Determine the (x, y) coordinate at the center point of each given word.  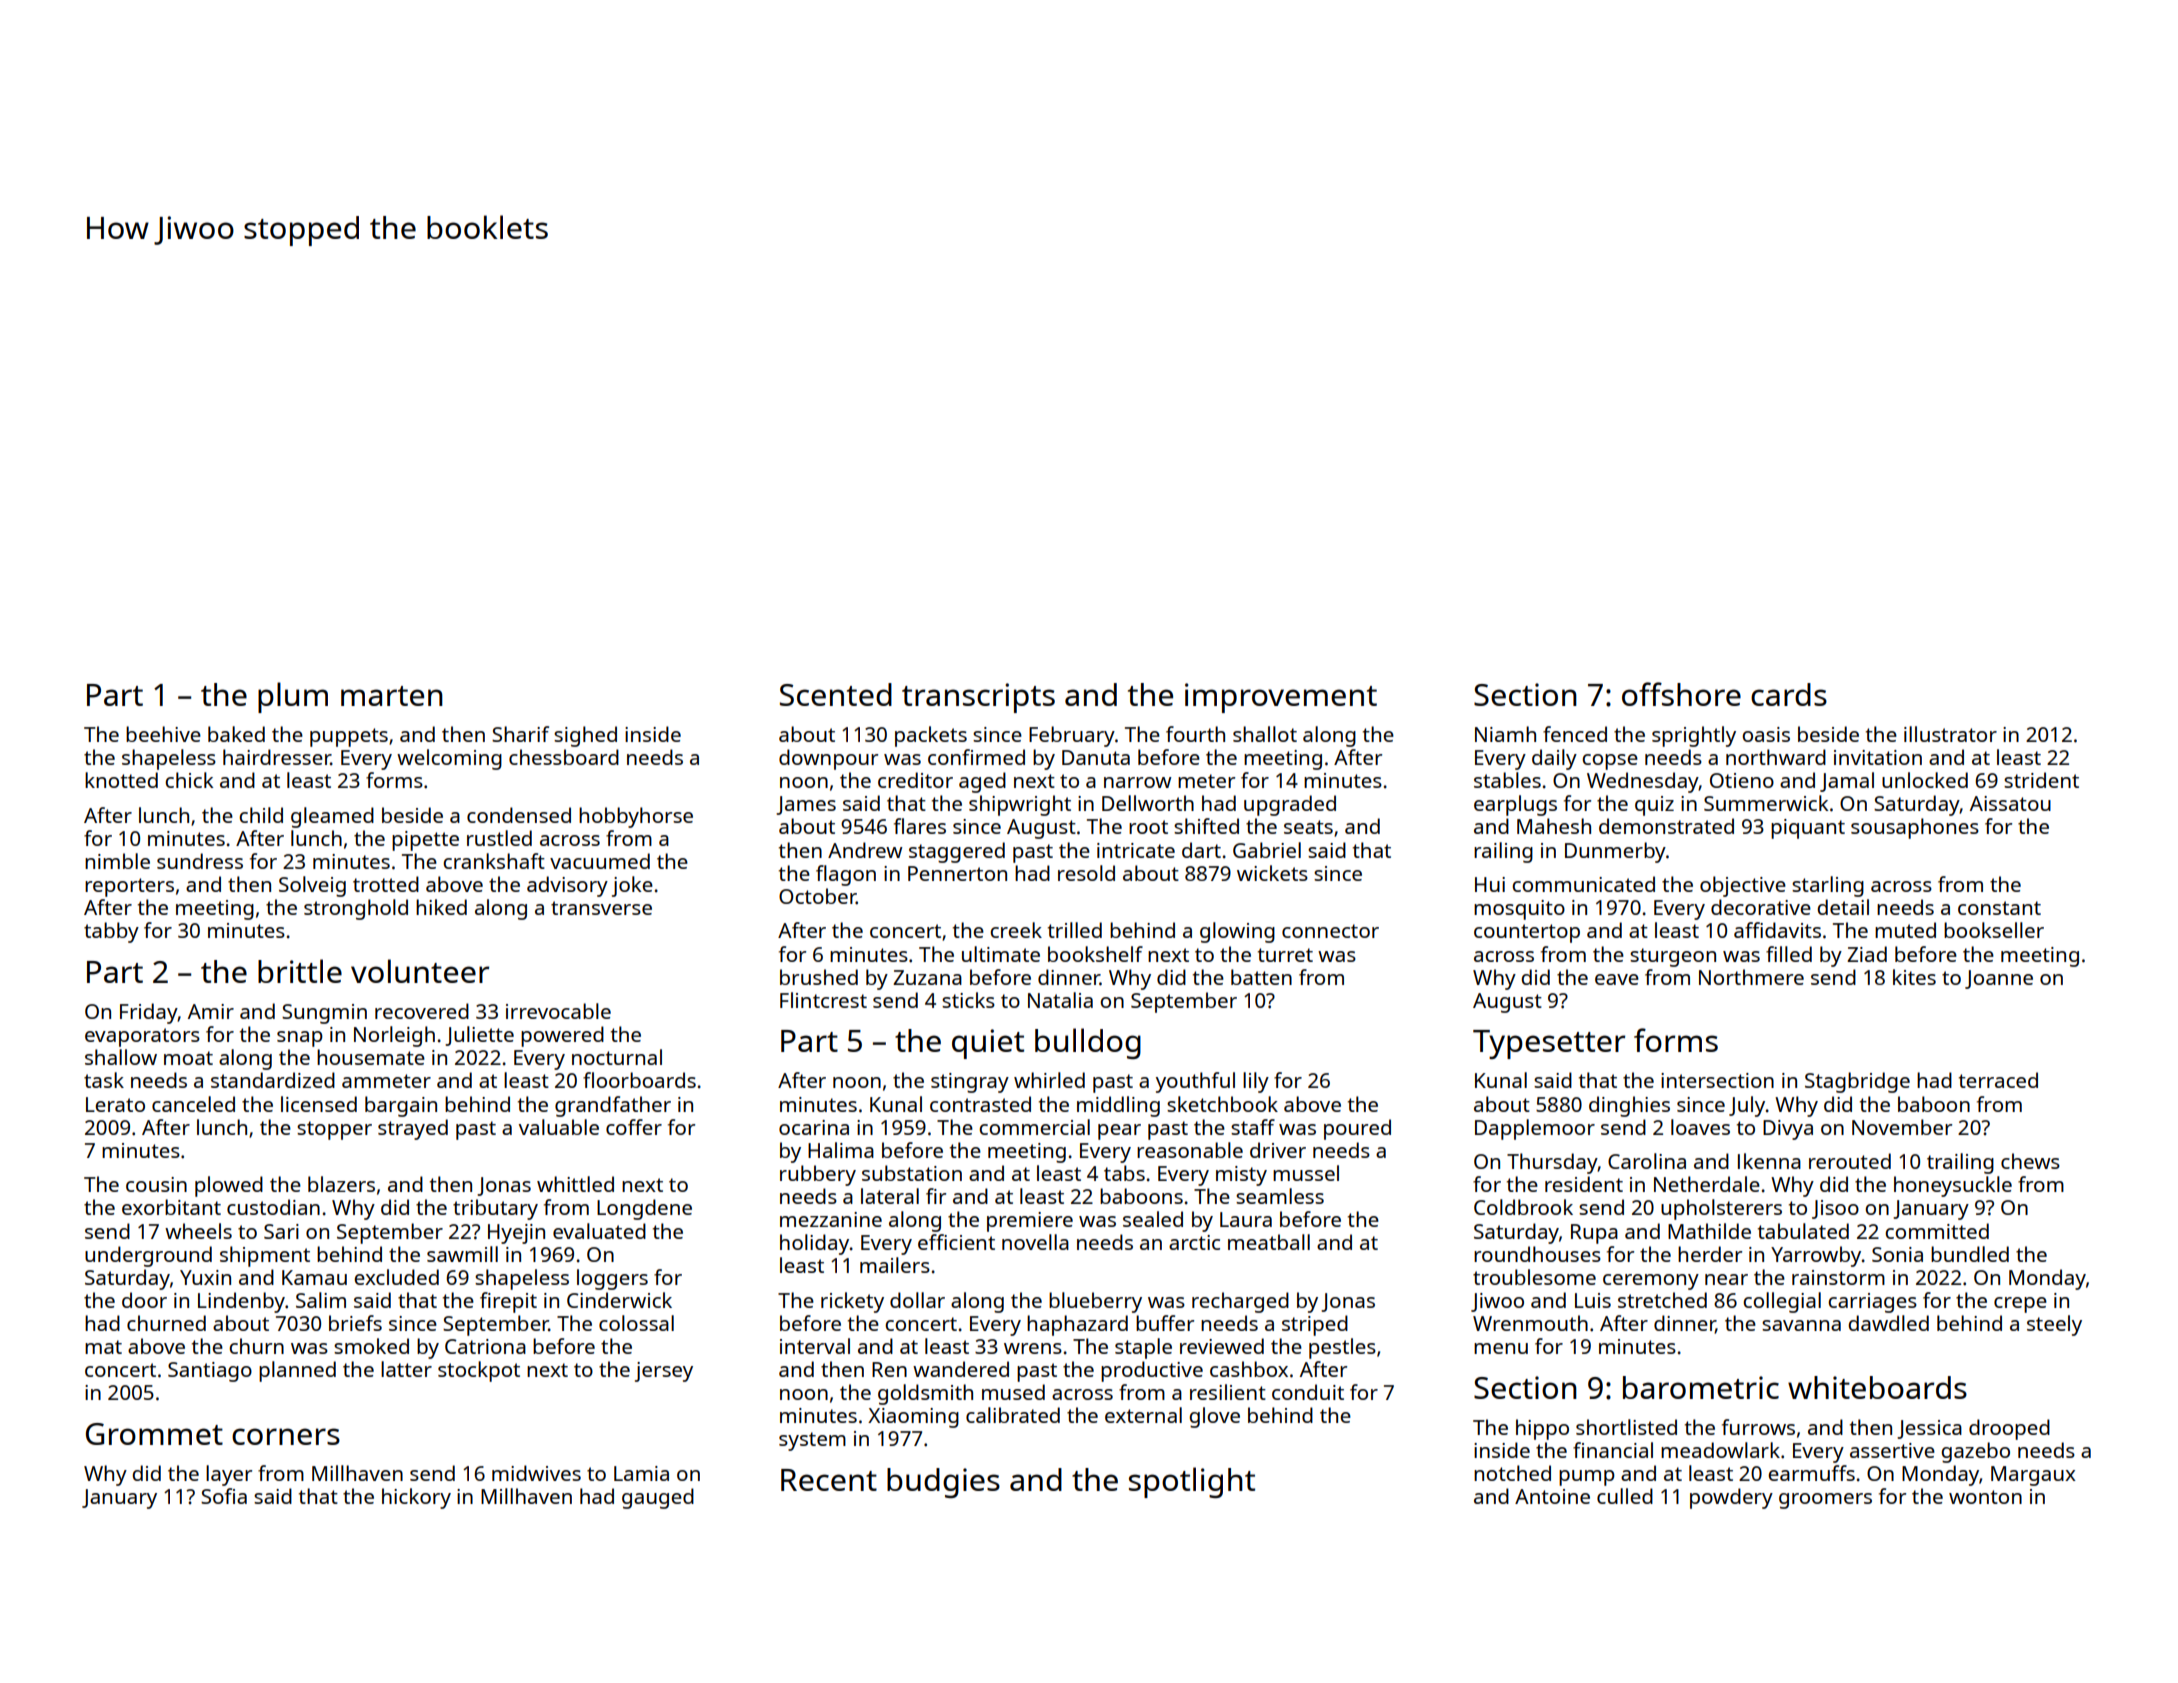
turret (1285, 955)
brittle (300, 971)
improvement (1281, 698)
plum (293, 697)
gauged (658, 1498)
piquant (1808, 829)
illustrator (1950, 734)
